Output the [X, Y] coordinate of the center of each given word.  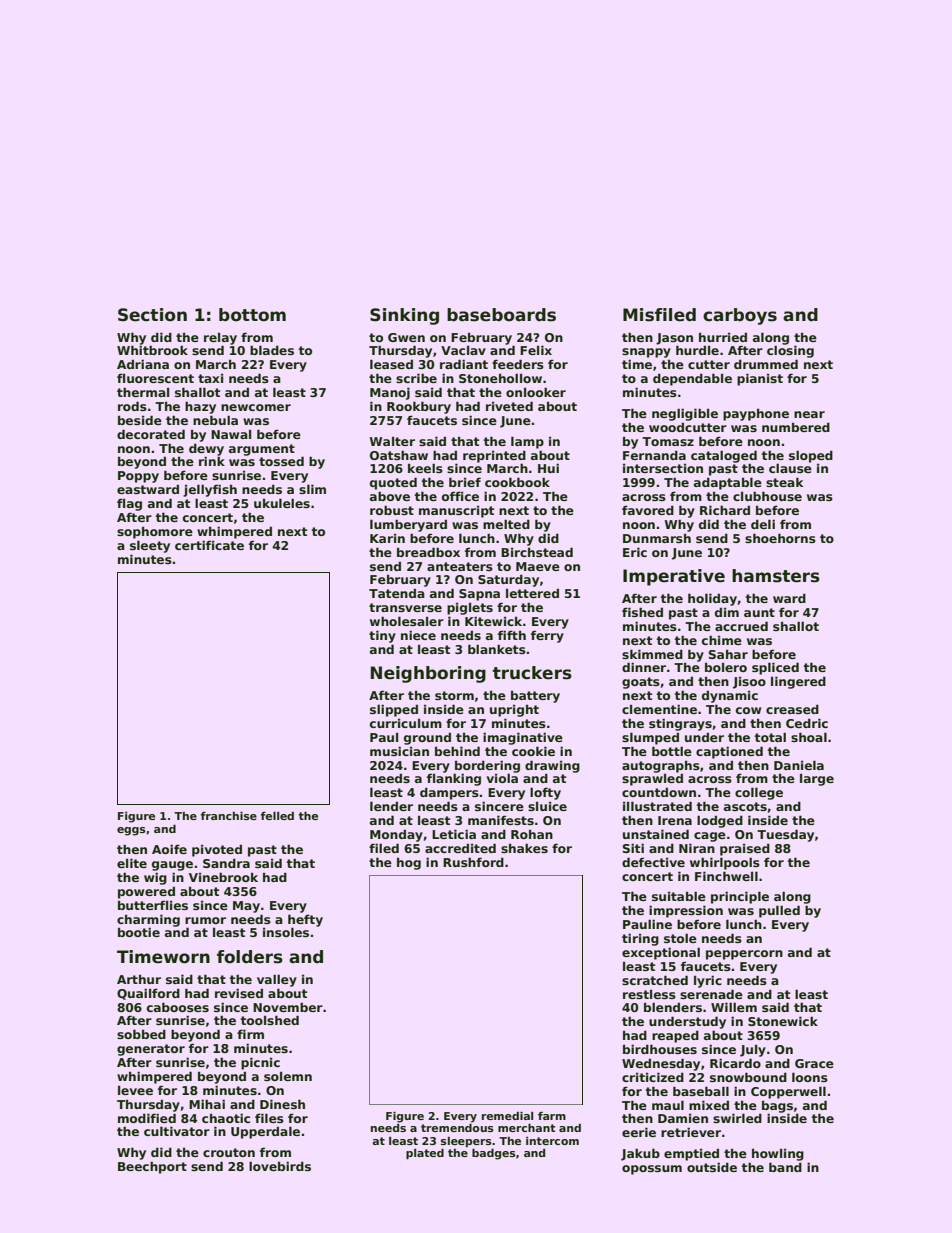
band [785, 1167]
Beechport [152, 1167]
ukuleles [282, 503]
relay [220, 339]
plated [425, 1154]
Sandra [226, 863]
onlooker [536, 392]
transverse [405, 607]
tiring [640, 939]
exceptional [661, 953]
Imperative [674, 577]
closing [790, 351]
